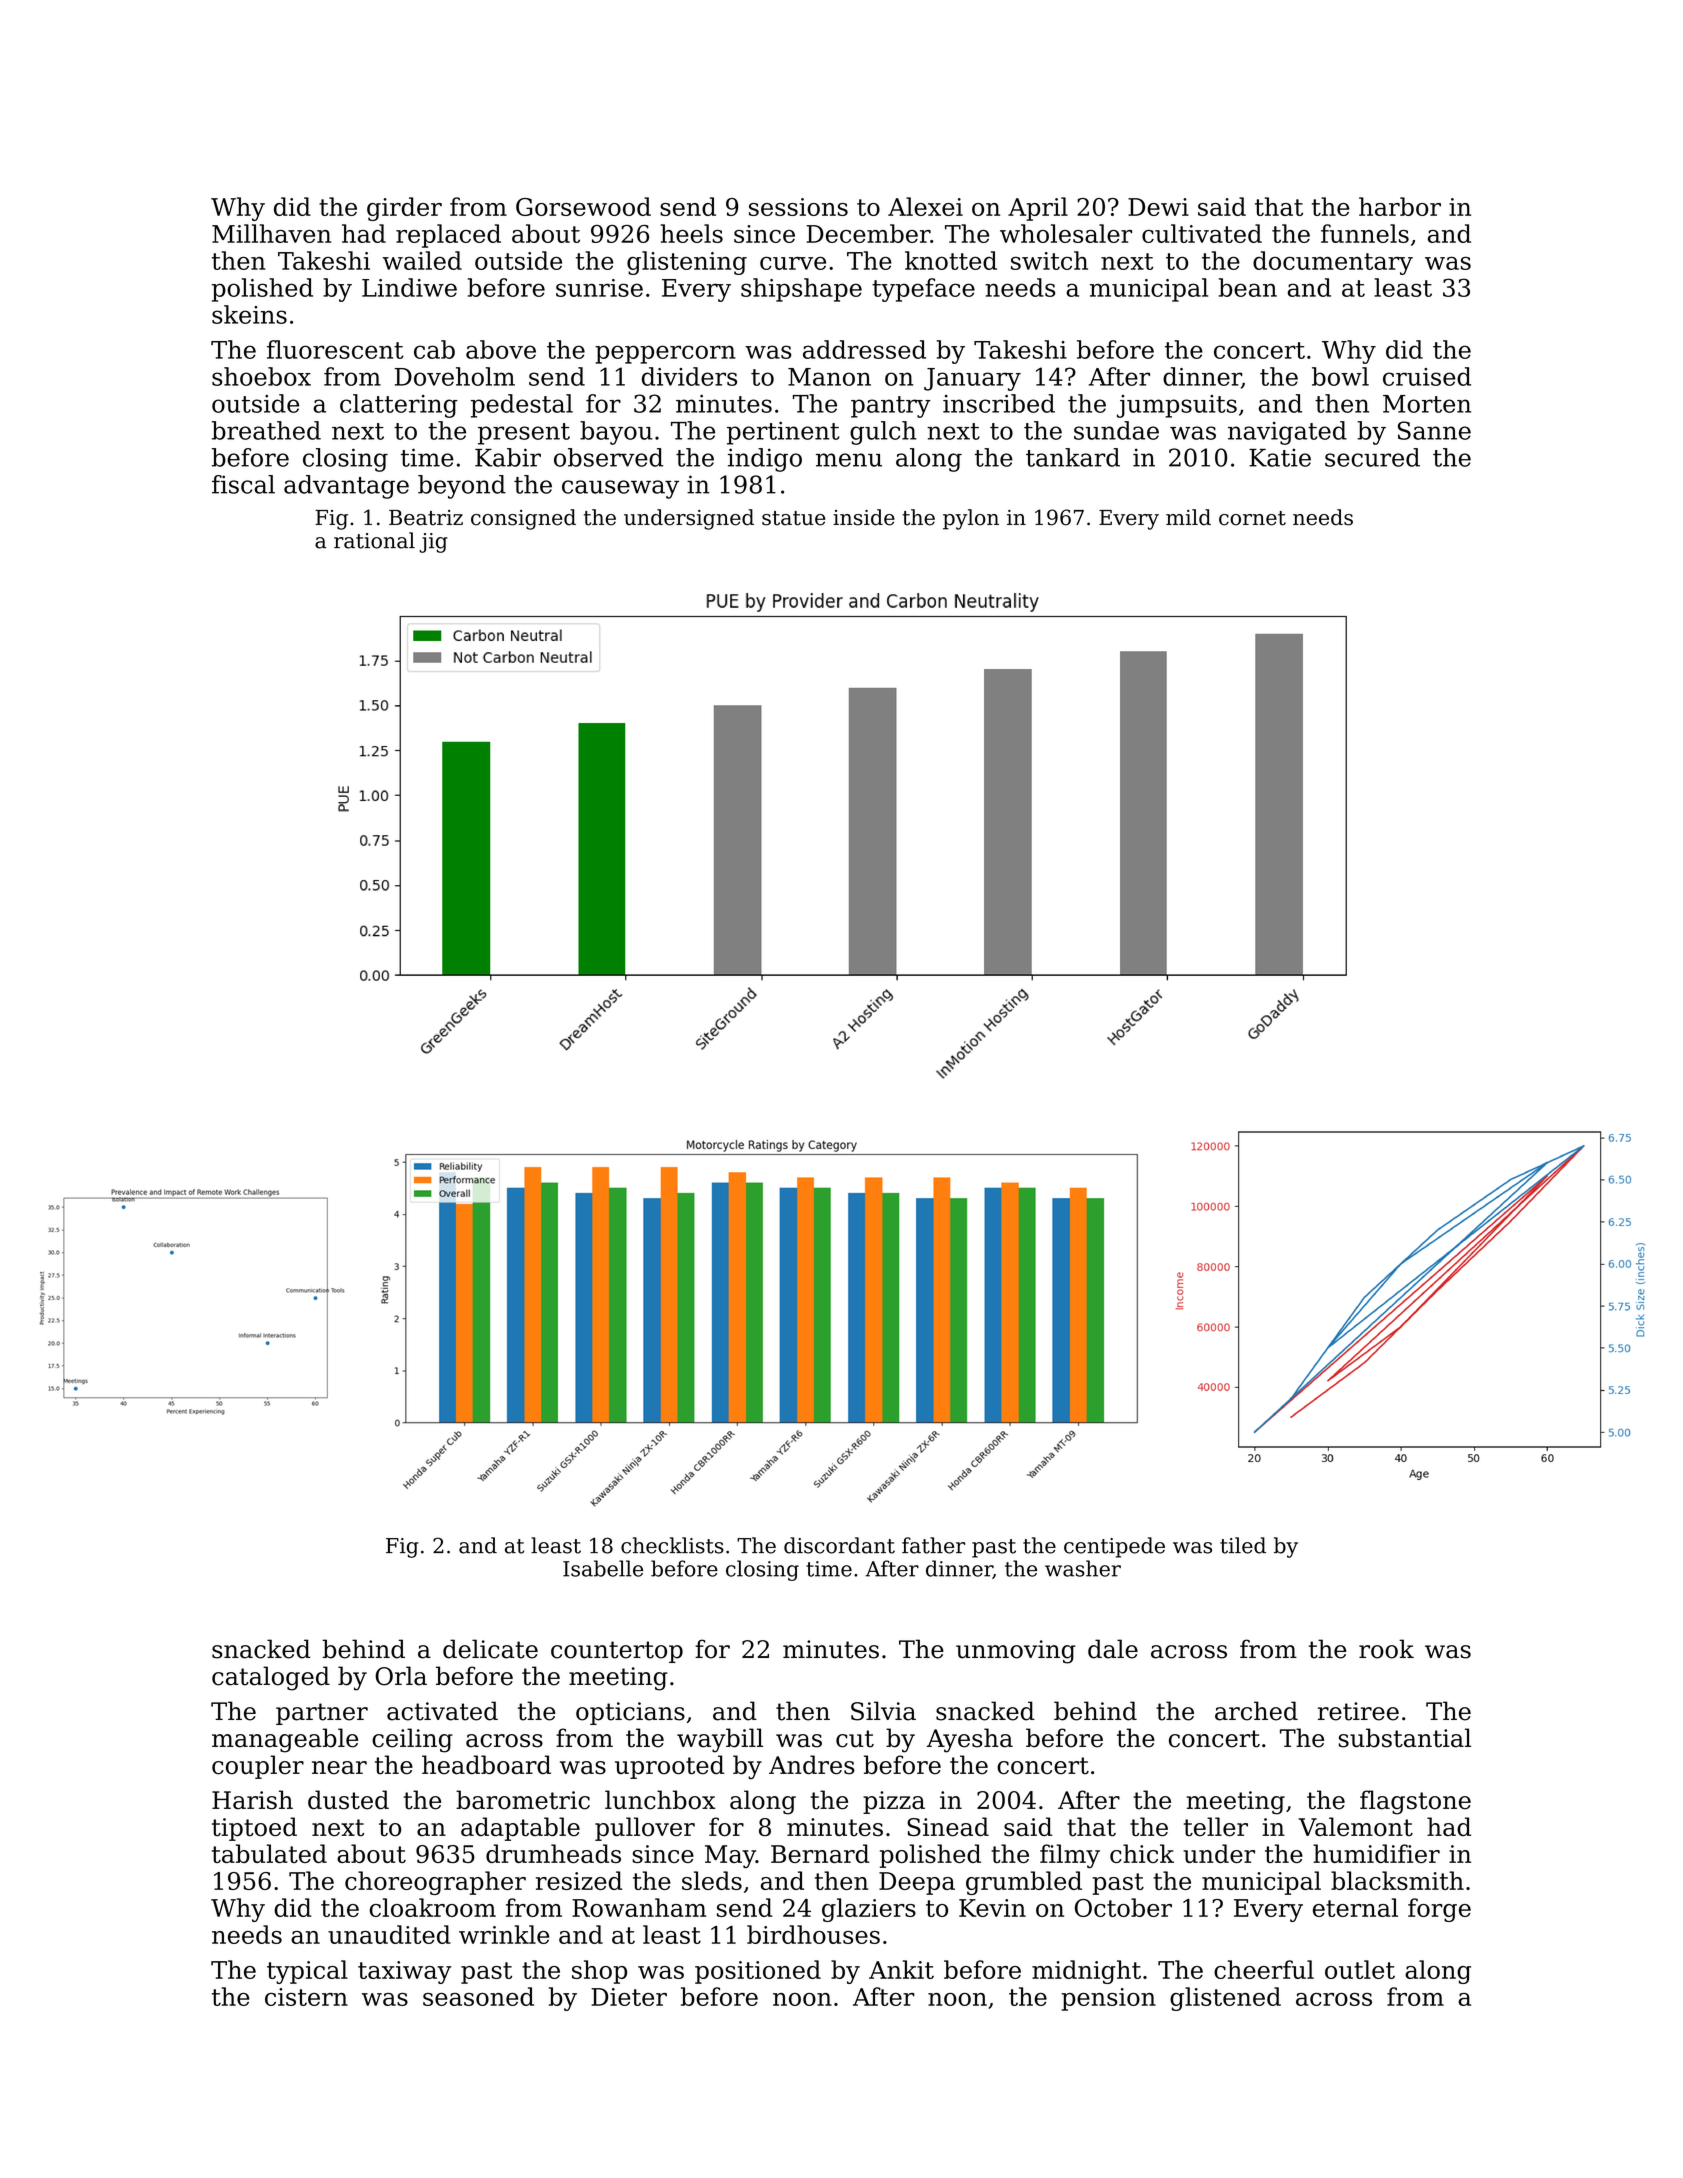 This screenshot has width=1683, height=2178. Describe the element at coordinates (1355, 1827) in the screenshot. I see `Valemont` at that location.
